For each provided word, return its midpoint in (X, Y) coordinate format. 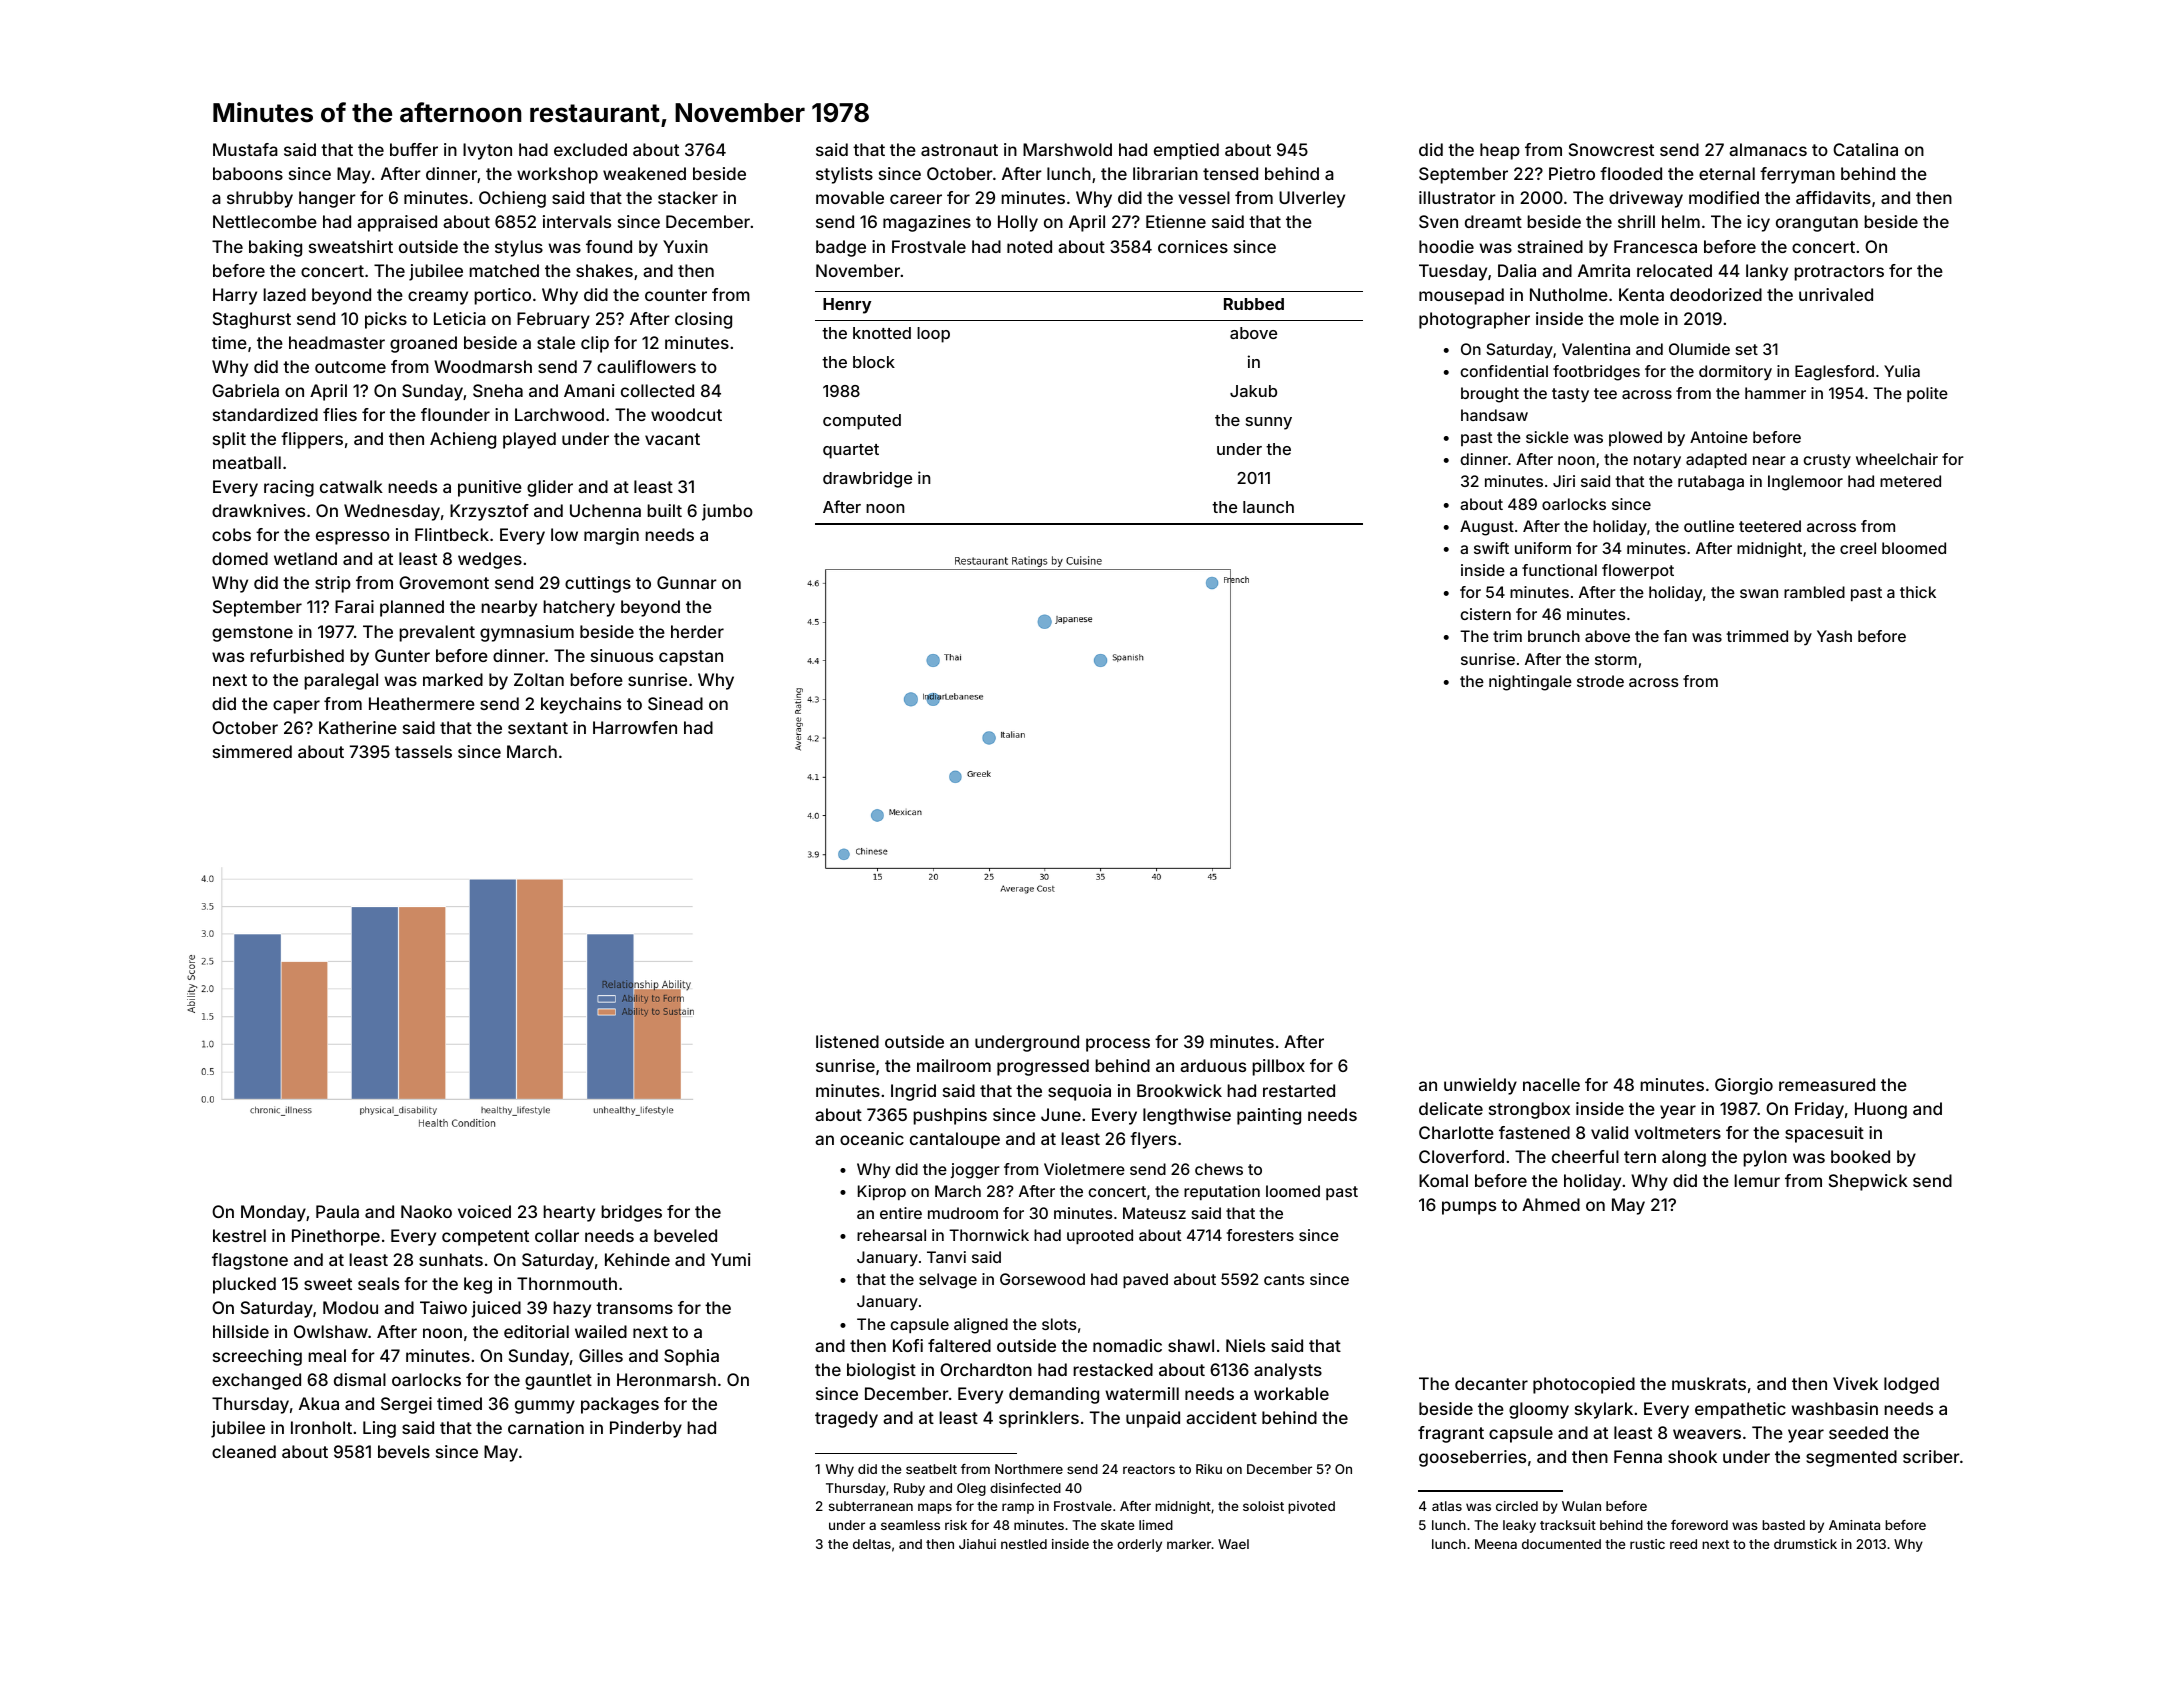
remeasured (1827, 1084)
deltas (872, 1544)
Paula (337, 1211)
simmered (252, 751)
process (1118, 1045)
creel (1858, 548)
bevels (404, 1451)
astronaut (959, 150)
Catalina (1865, 149)
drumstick (1805, 1544)
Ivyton (487, 151)
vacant (672, 439)
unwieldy (1480, 1086)
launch (1268, 507)
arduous (1213, 1065)
